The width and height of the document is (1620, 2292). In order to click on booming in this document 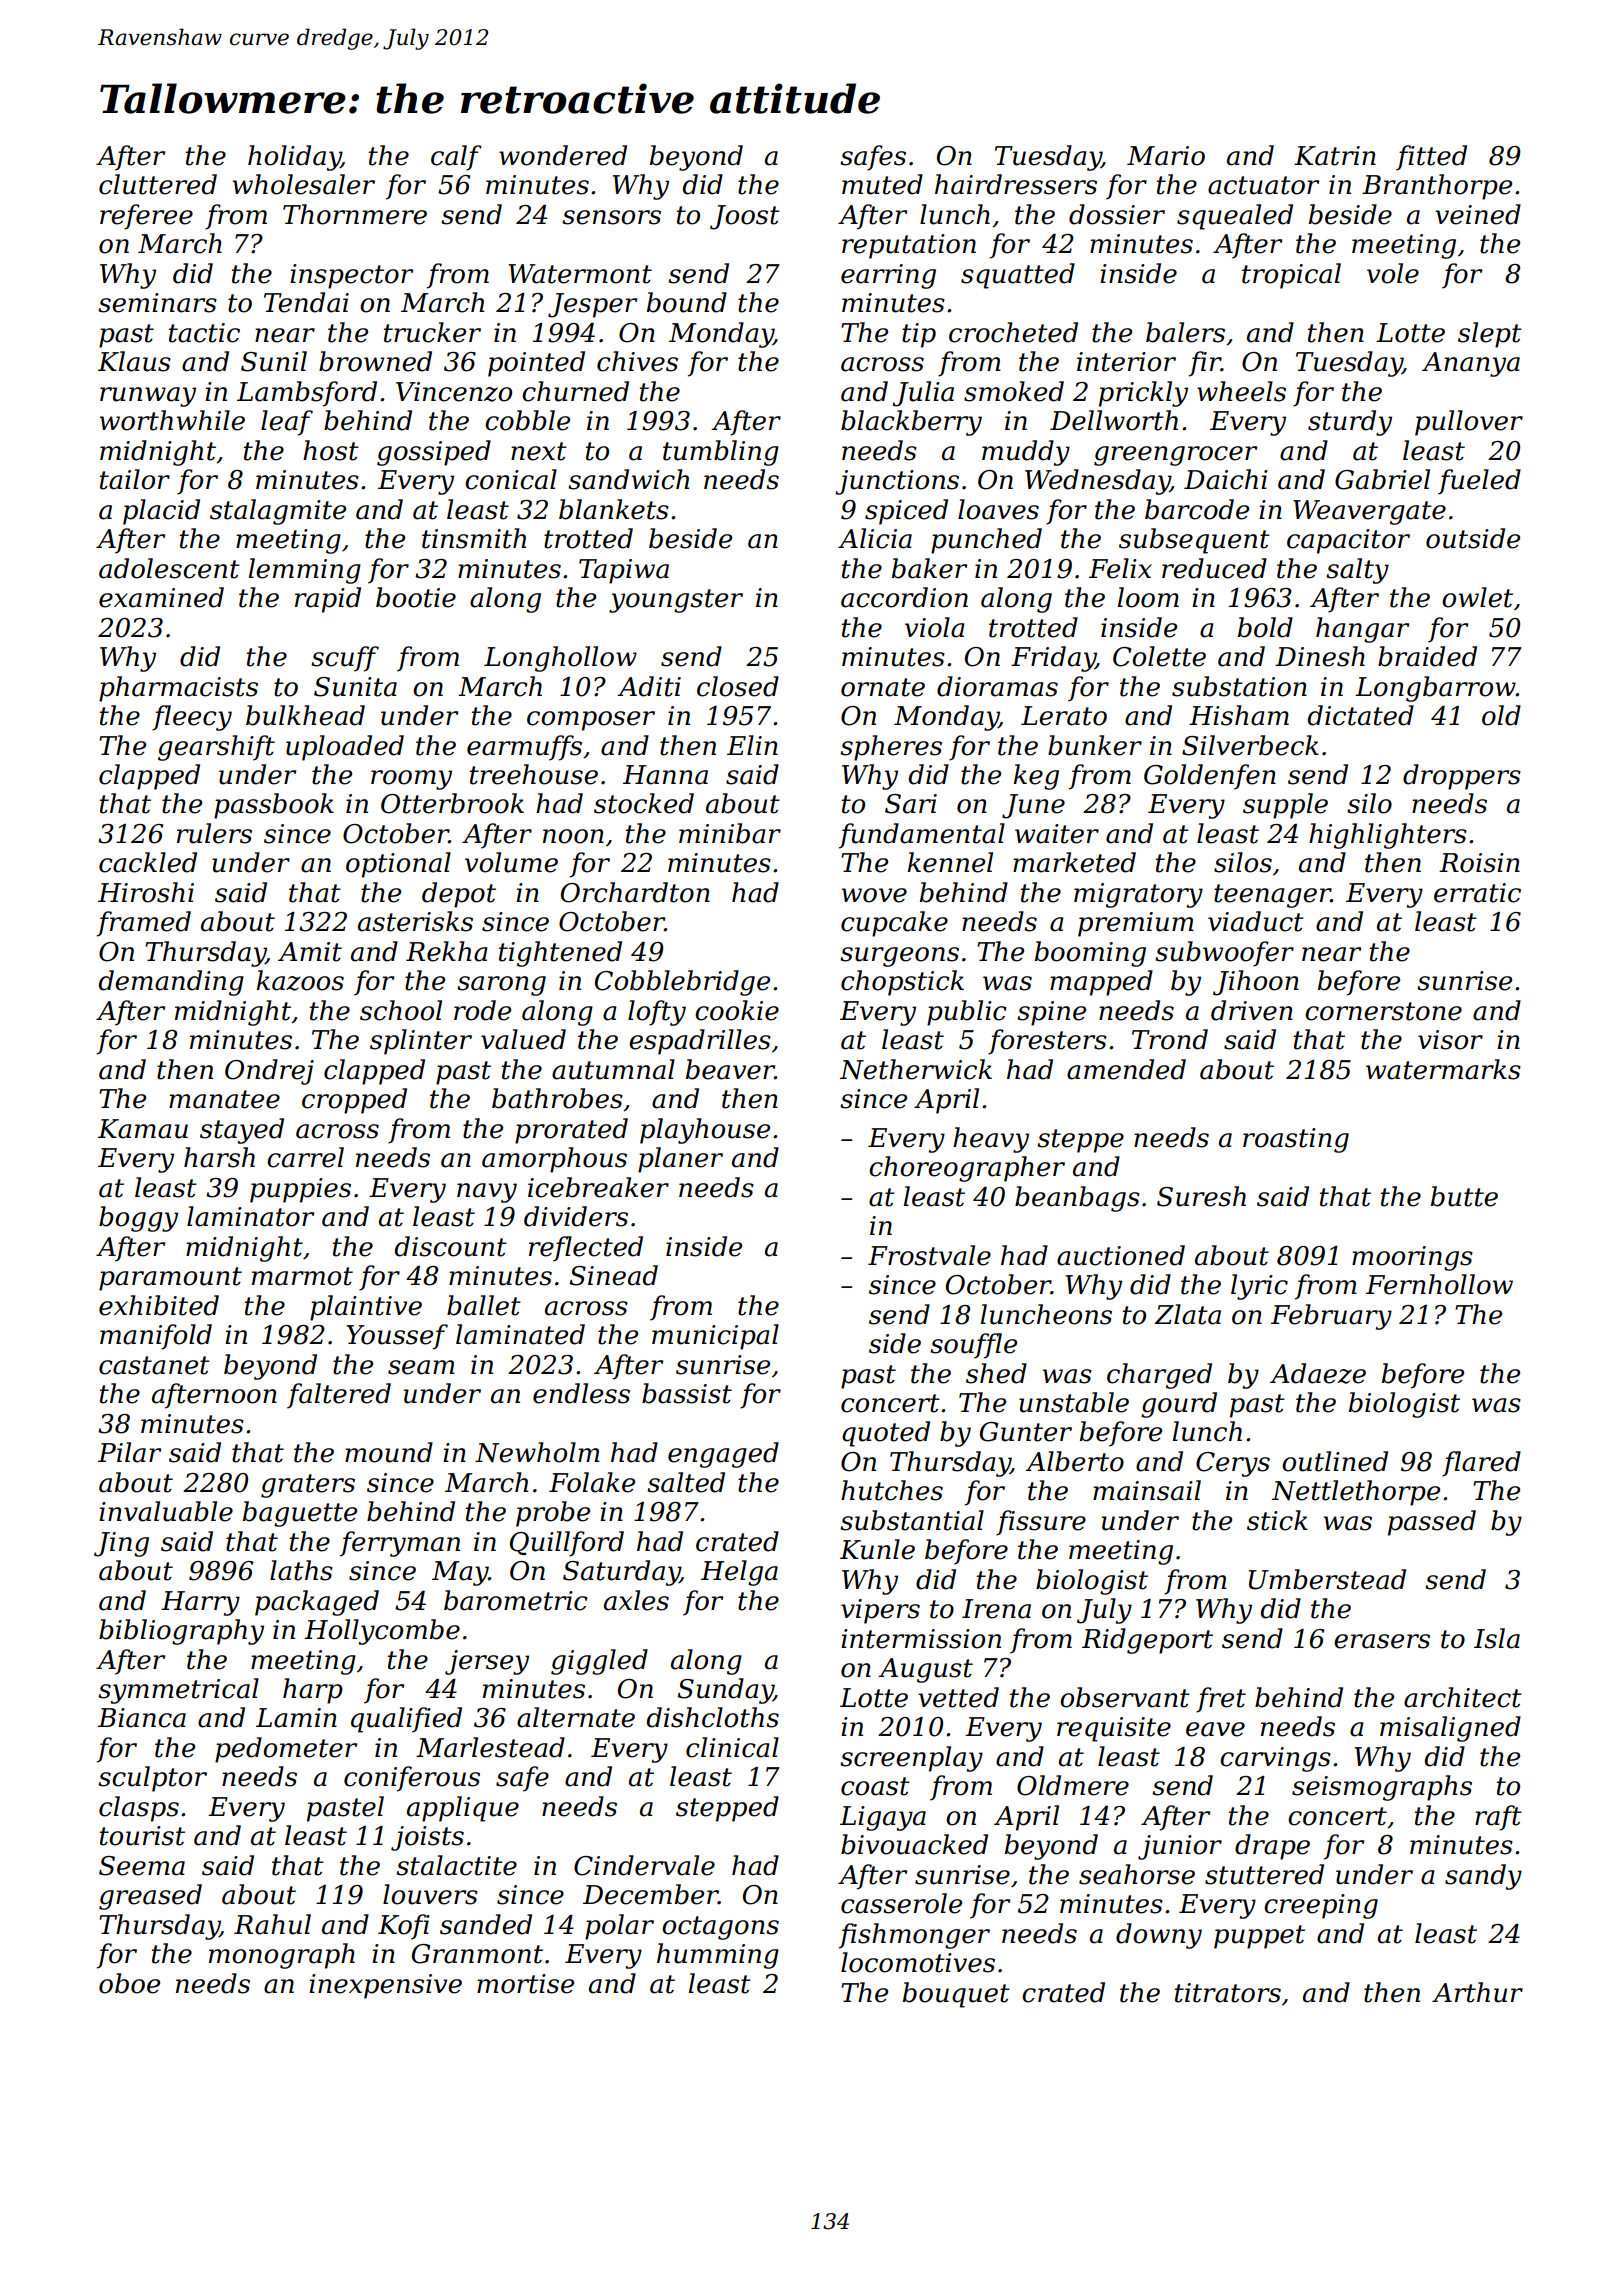, I will do `click(1090, 954)`.
